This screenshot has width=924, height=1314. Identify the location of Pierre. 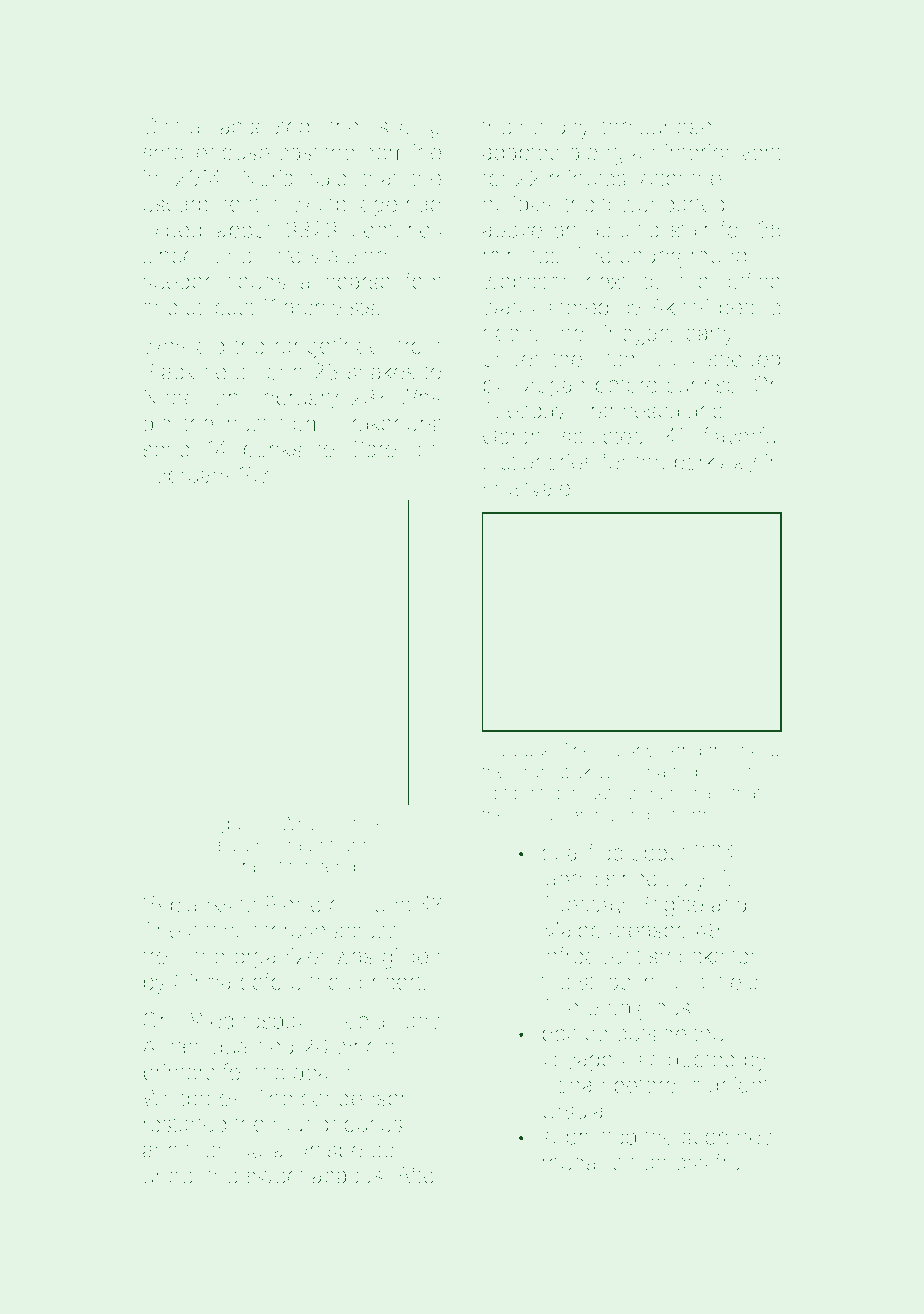
(294, 904).
